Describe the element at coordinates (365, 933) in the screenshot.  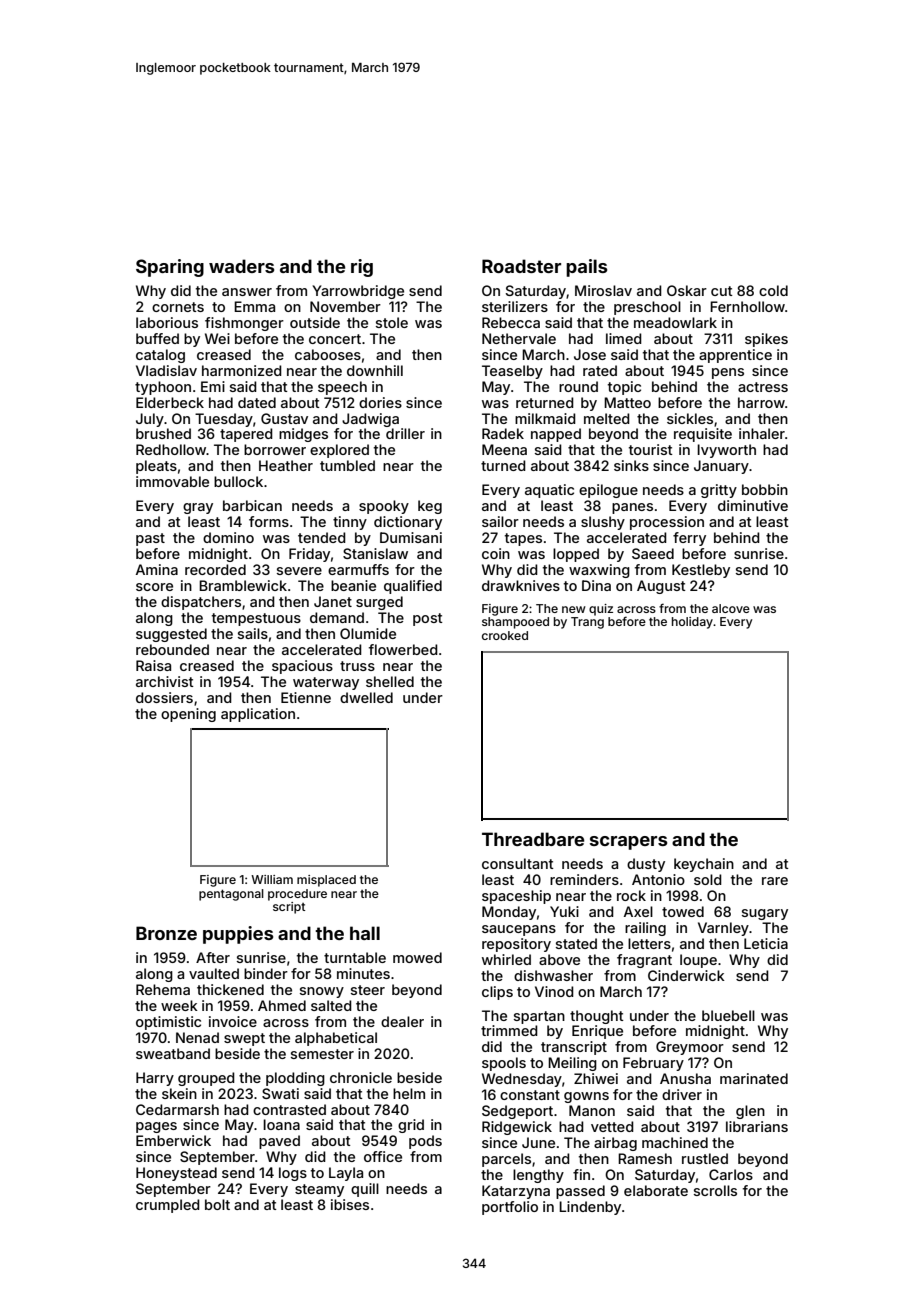
I see `hall` at that location.
